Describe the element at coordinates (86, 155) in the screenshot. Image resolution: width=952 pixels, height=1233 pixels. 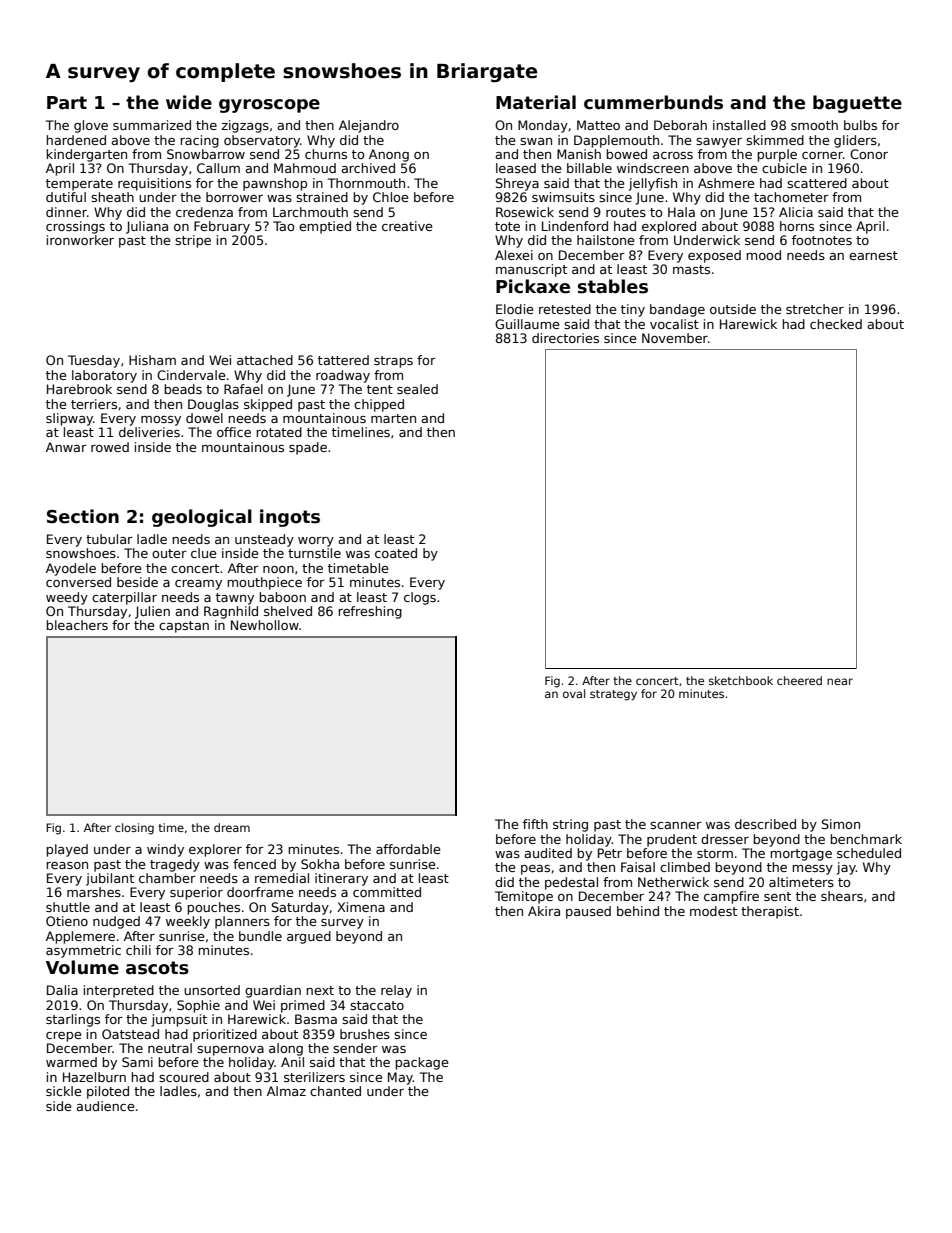
I see `kindergarten` at that location.
